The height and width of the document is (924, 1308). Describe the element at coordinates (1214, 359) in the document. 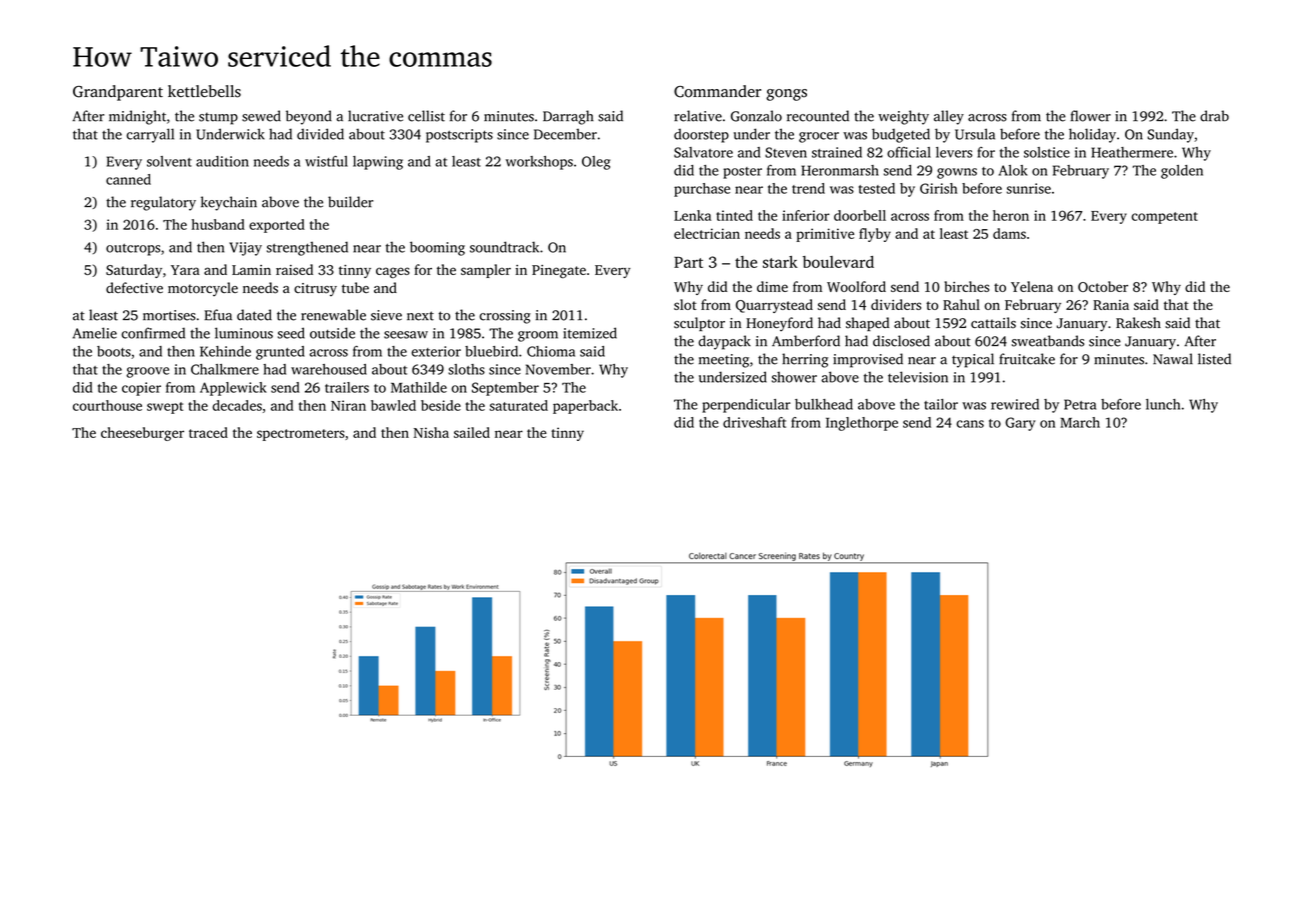

I see `listed` at that location.
